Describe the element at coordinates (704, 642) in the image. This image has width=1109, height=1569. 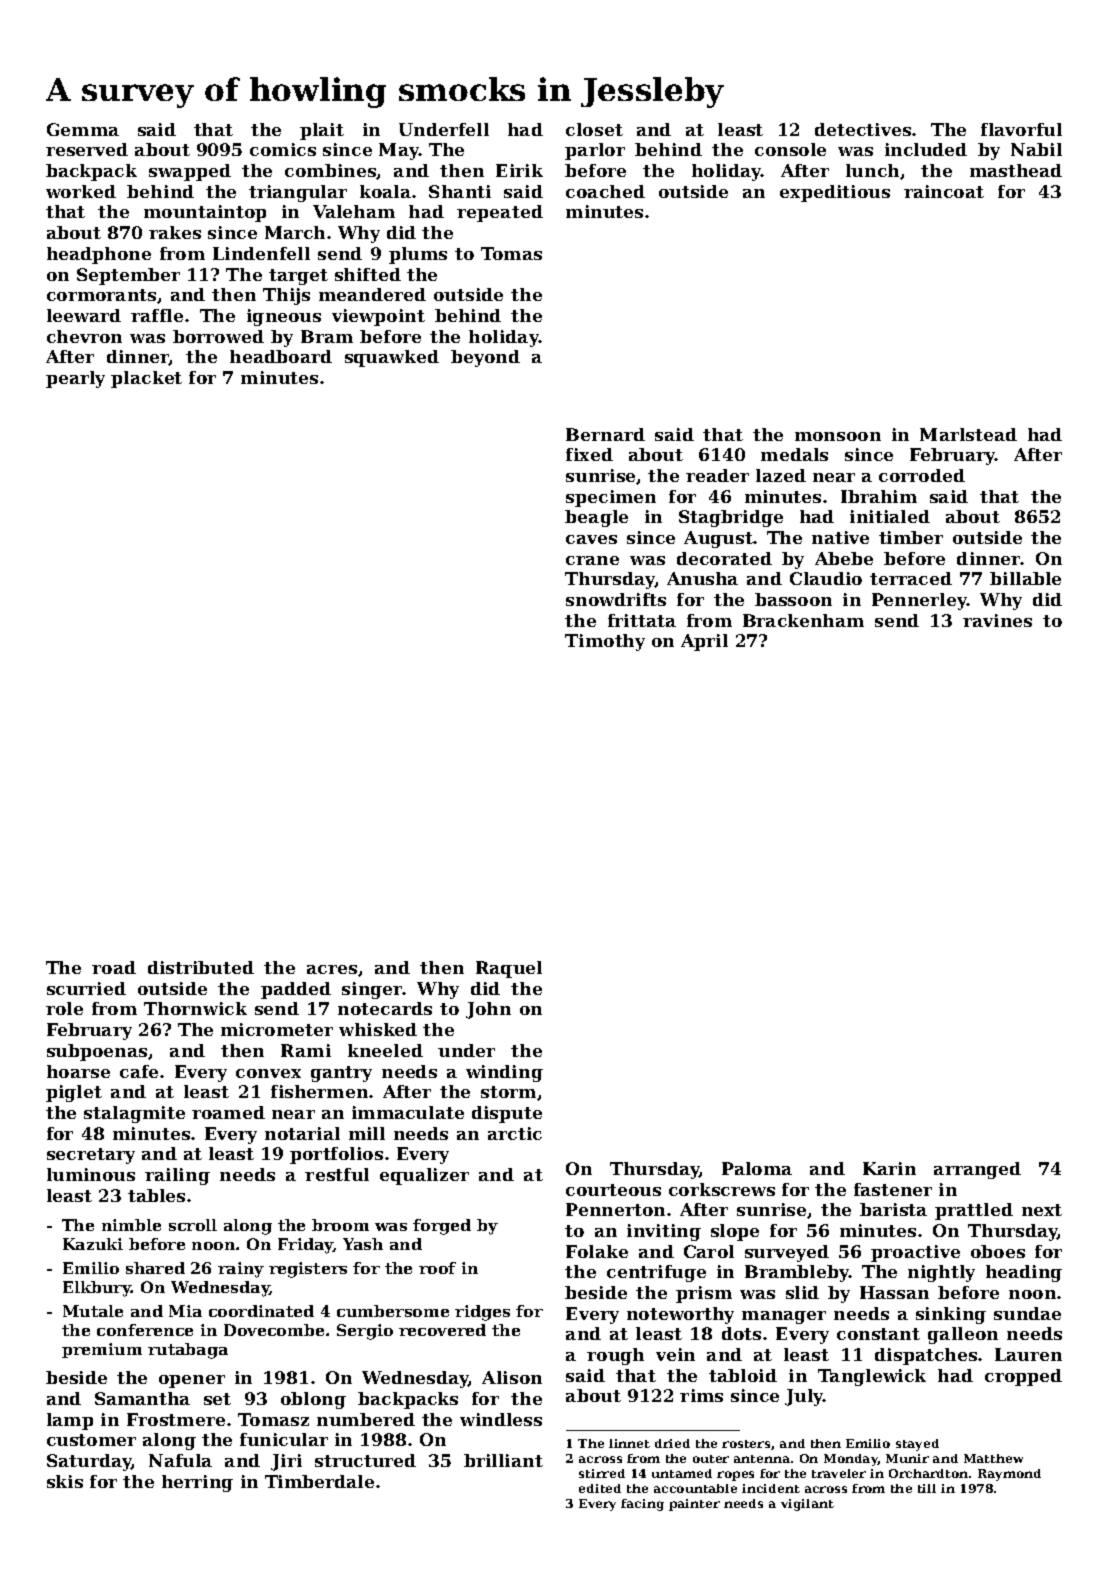
I see `April` at that location.
